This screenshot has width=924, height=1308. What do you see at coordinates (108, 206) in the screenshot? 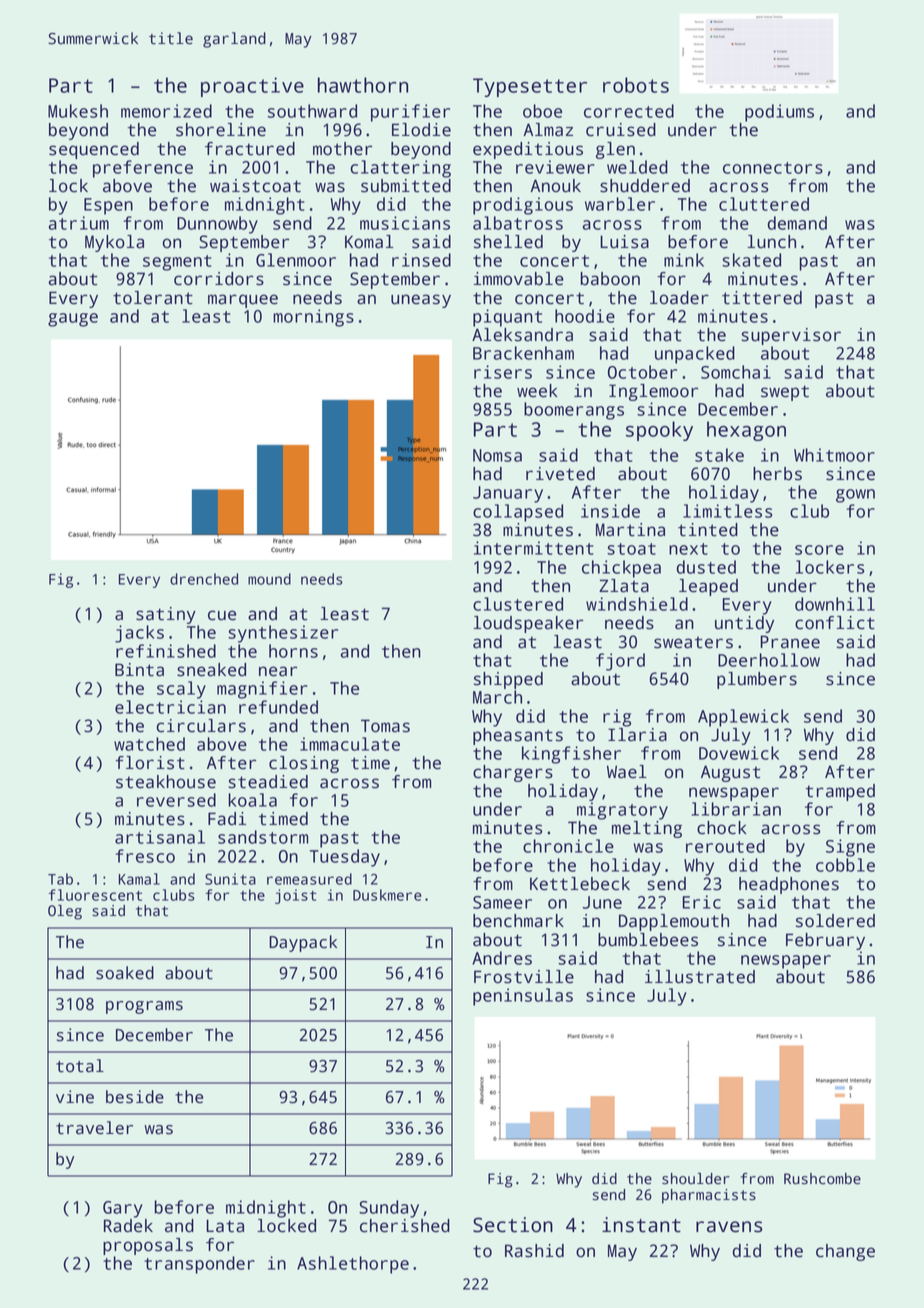
I see `Espen` at bounding box center [108, 206].
